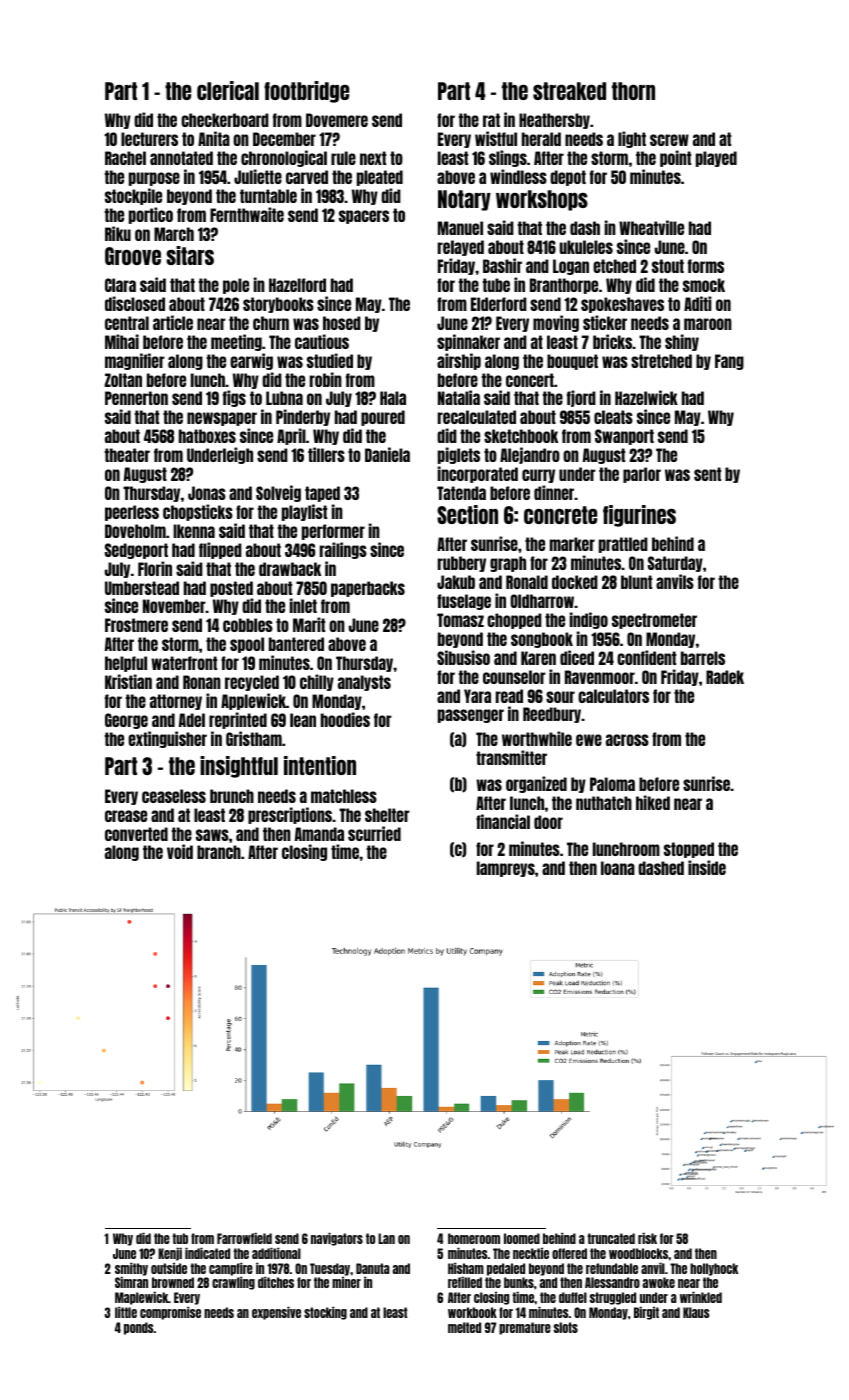  Describe the element at coordinates (325, 1313) in the screenshot. I see `stocking` at that location.
